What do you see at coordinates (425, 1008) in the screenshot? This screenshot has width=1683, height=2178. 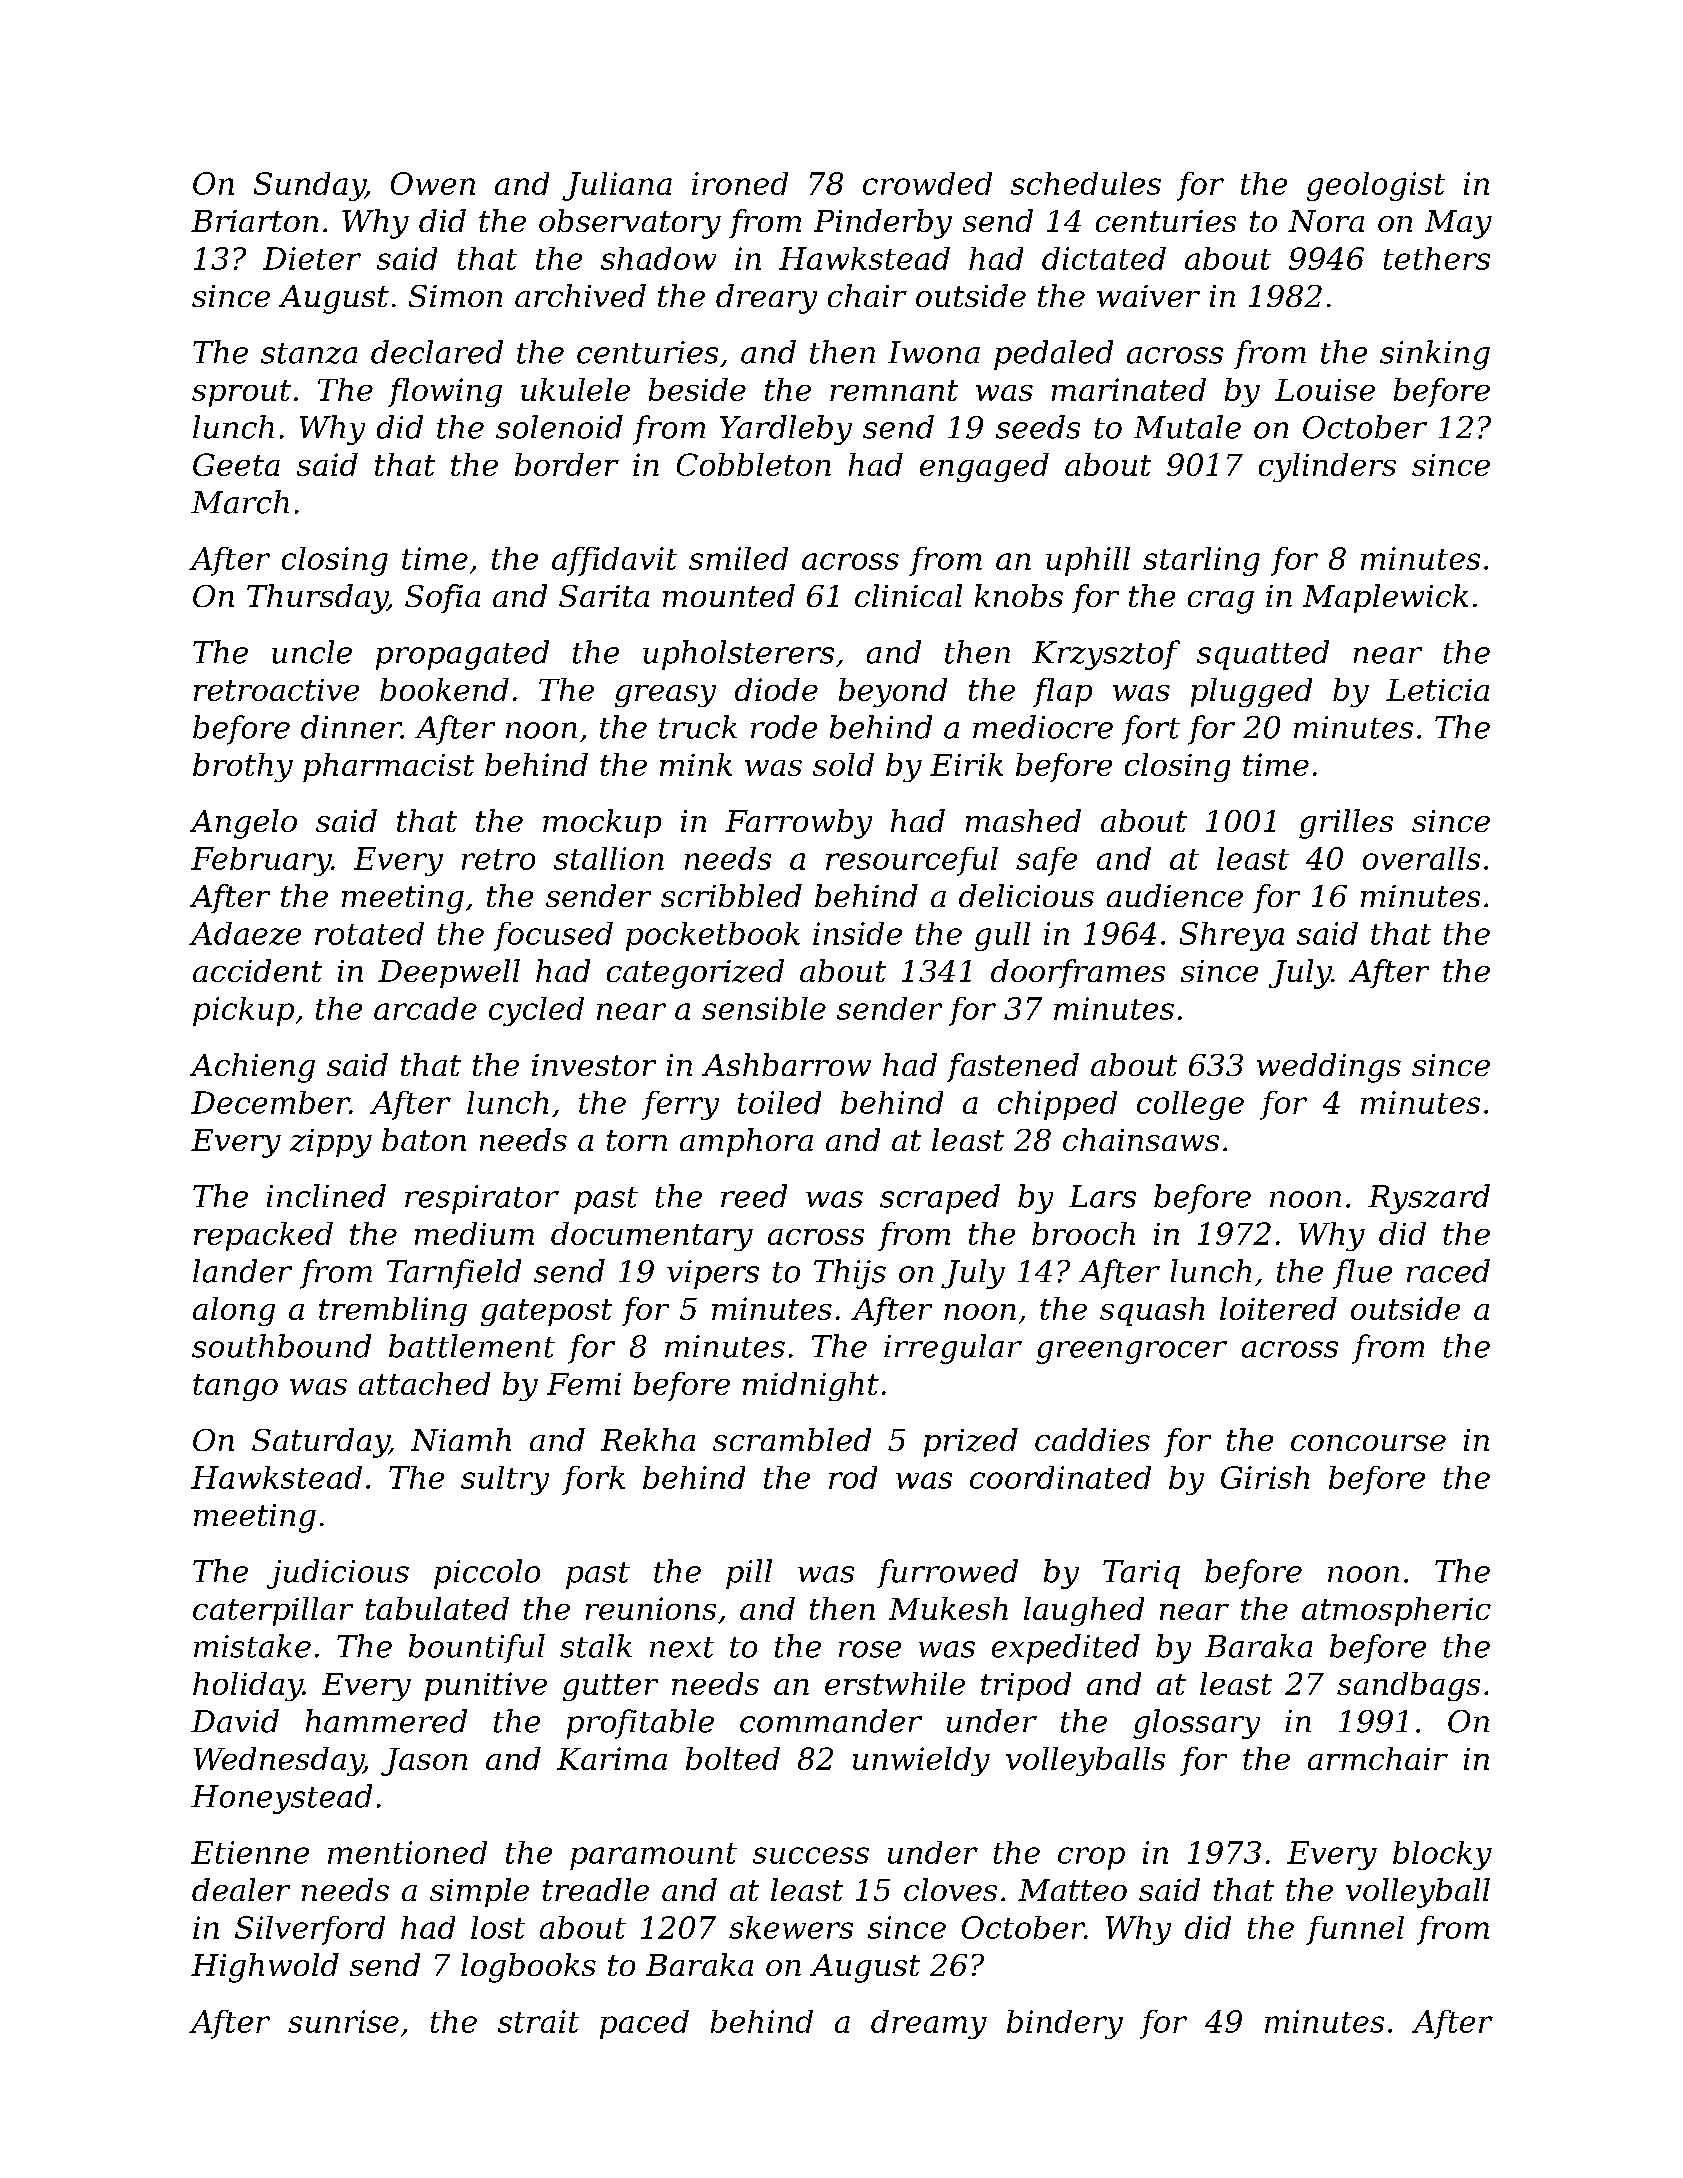 I see `arcade` at bounding box center [425, 1008].
